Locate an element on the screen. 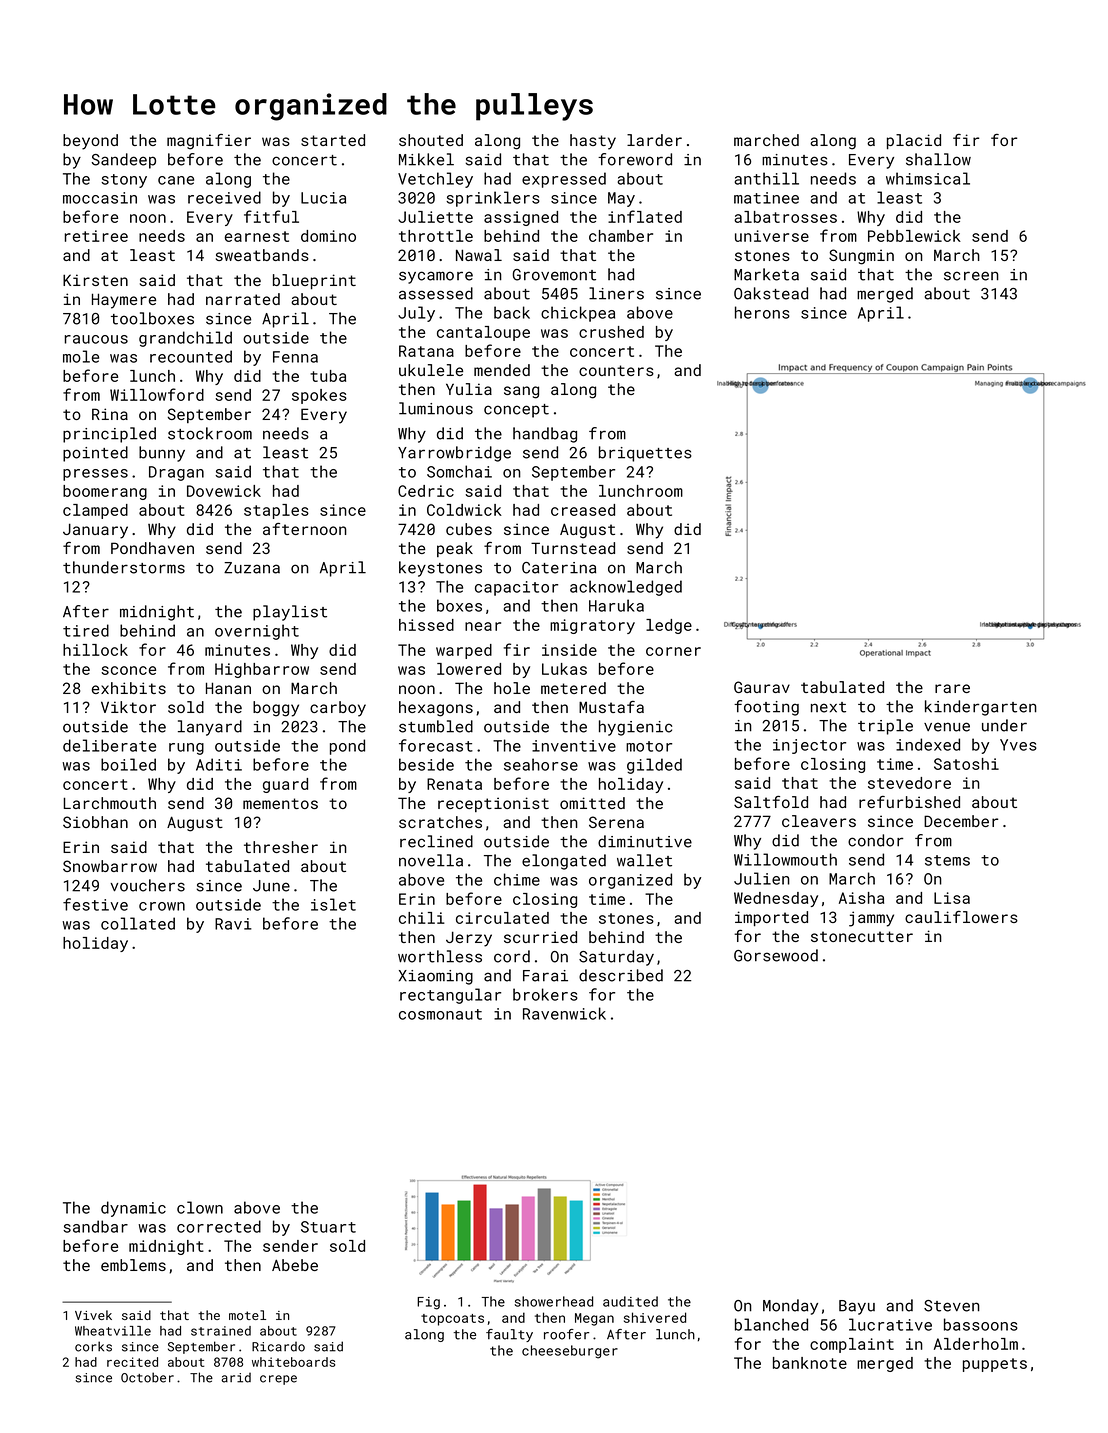 This screenshot has width=1108, height=1433. Julien is located at coordinates (762, 878).
